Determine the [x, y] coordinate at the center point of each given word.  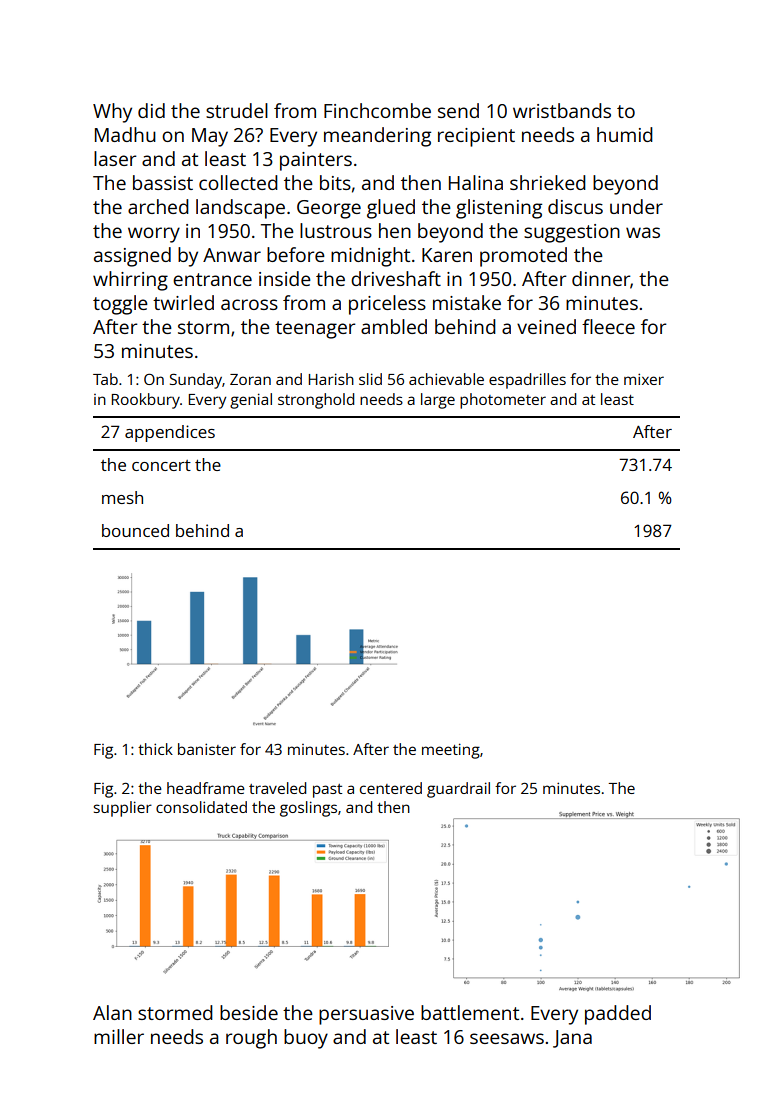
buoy [306, 1039]
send [458, 110]
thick [155, 749]
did [151, 110]
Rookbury [146, 401]
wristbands [562, 110]
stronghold [316, 401]
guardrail [458, 790]
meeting [451, 751]
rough [251, 1039]
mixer [644, 379]
